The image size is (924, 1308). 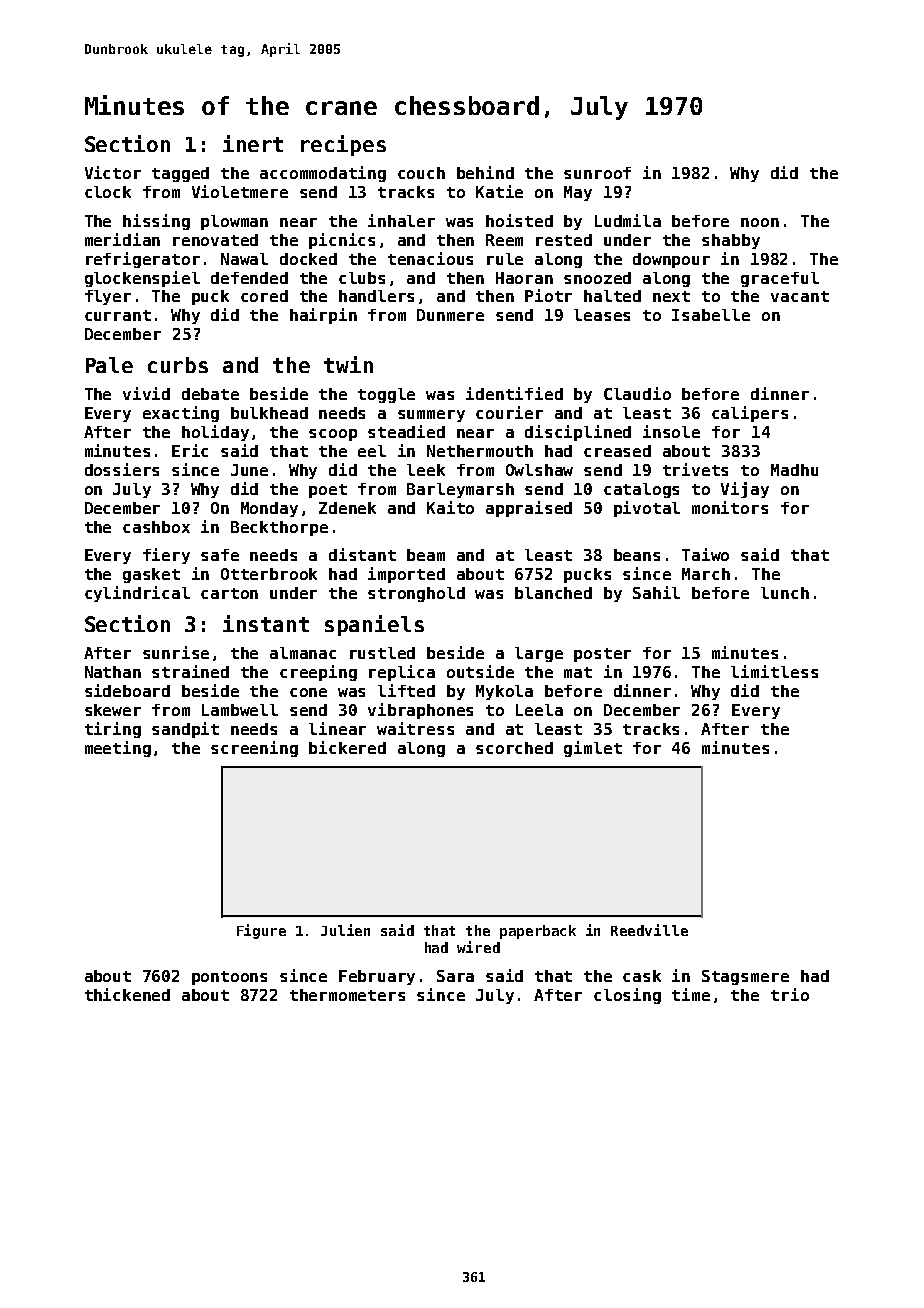 I want to click on currant, so click(x=118, y=315).
